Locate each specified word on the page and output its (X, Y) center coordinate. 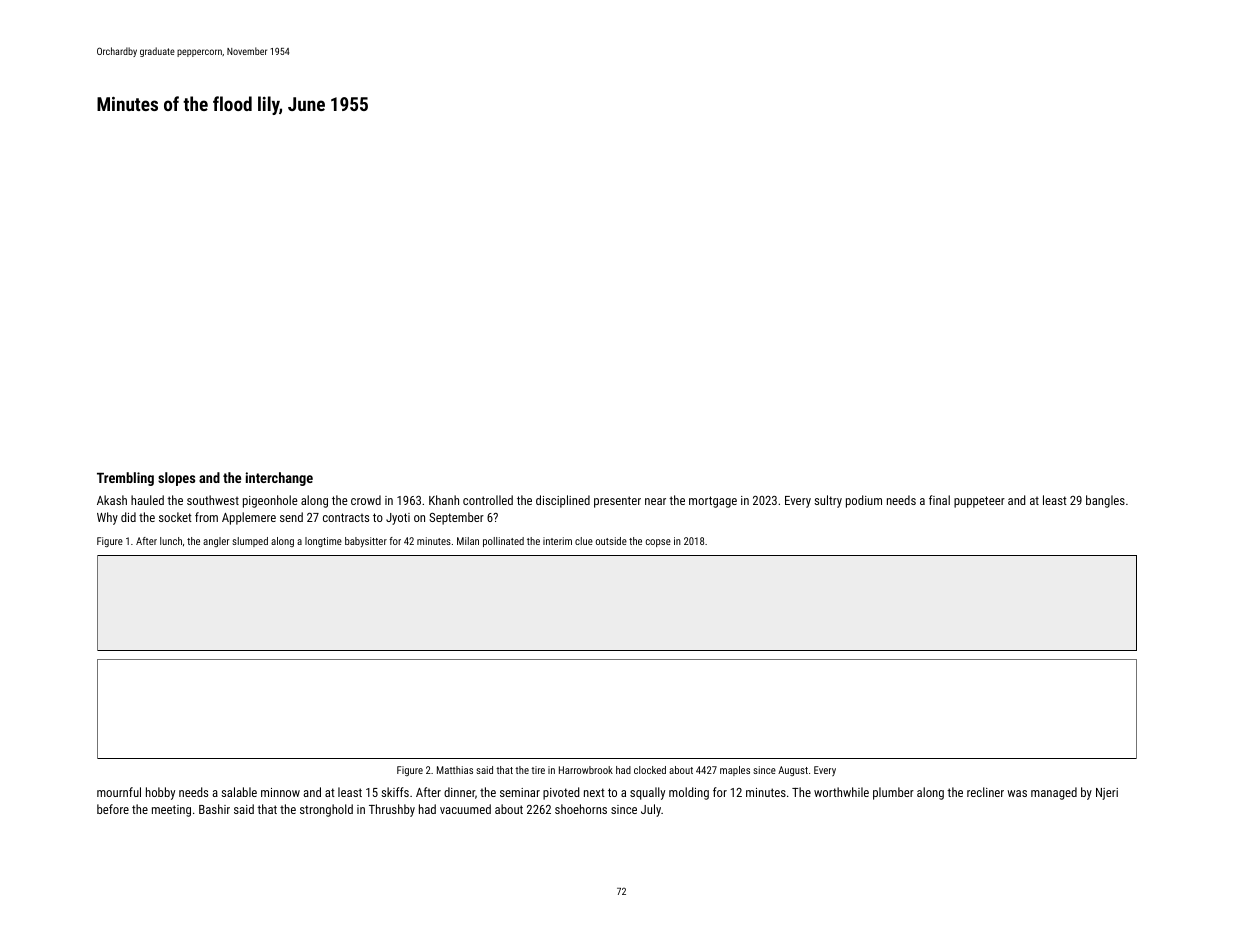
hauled (147, 500)
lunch (171, 541)
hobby (160, 793)
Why (107, 518)
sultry (828, 501)
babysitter (366, 542)
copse (658, 543)
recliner (985, 792)
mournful (119, 792)
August (793, 771)
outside (611, 541)
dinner (459, 792)
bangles (1105, 501)
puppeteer (979, 502)
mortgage (713, 502)
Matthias (455, 770)
